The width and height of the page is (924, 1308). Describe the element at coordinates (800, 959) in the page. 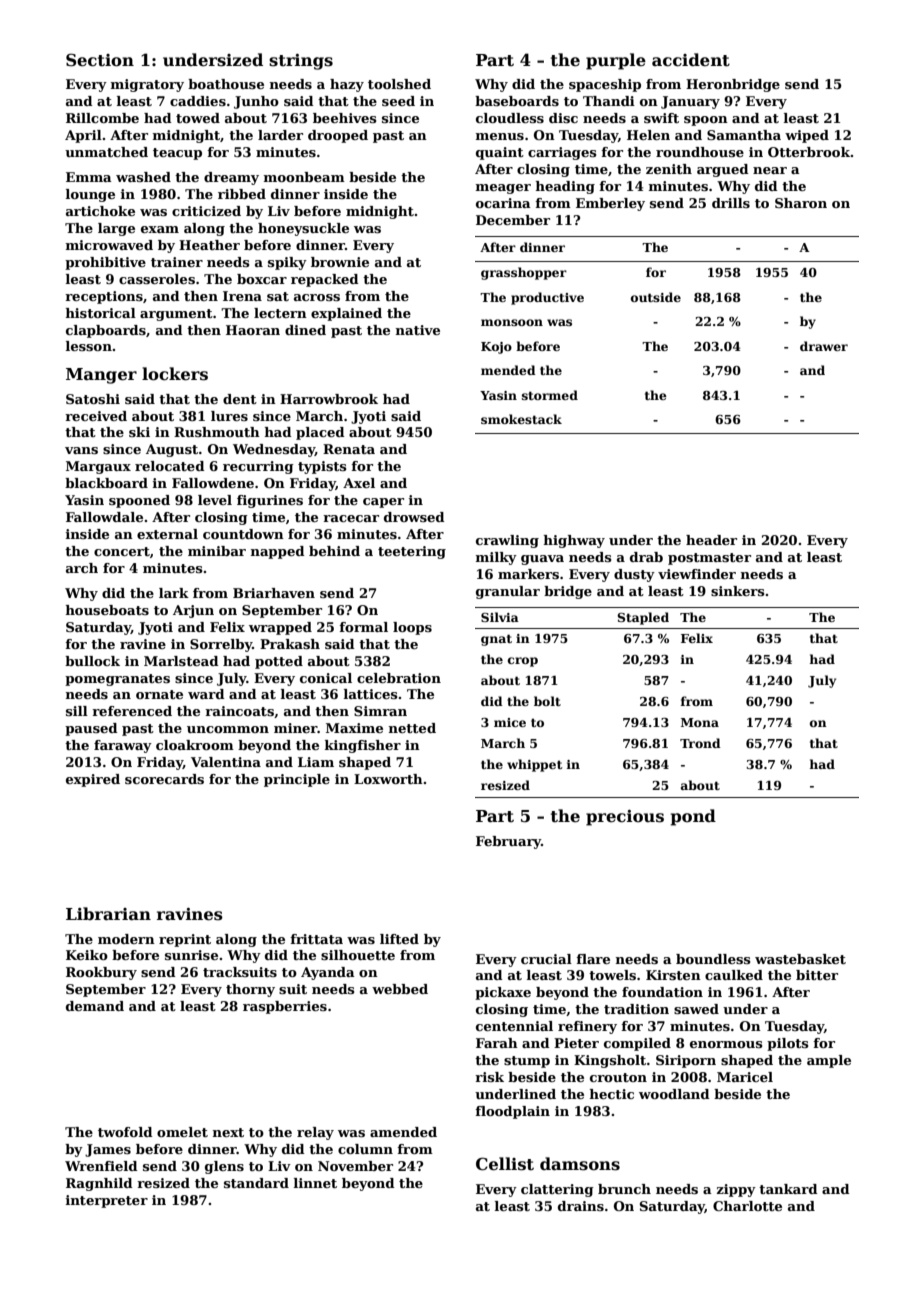

I see `wastebasket` at that location.
